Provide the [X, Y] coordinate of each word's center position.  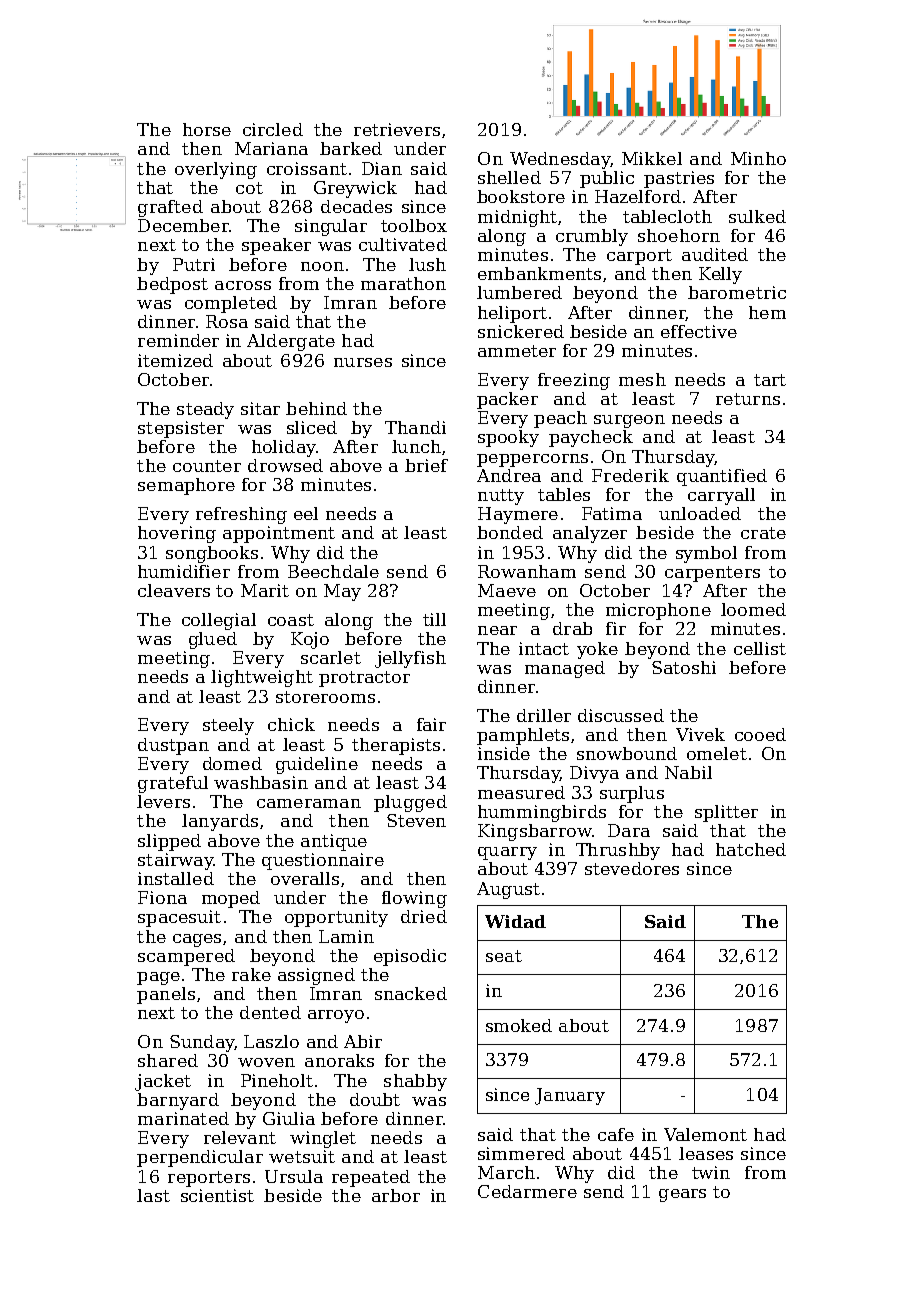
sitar [260, 408]
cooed [760, 734]
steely [228, 726]
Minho [758, 158]
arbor [396, 1195]
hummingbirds [542, 813]
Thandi [415, 427]
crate [763, 533]
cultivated [403, 244]
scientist [217, 1195]
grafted [170, 208]
